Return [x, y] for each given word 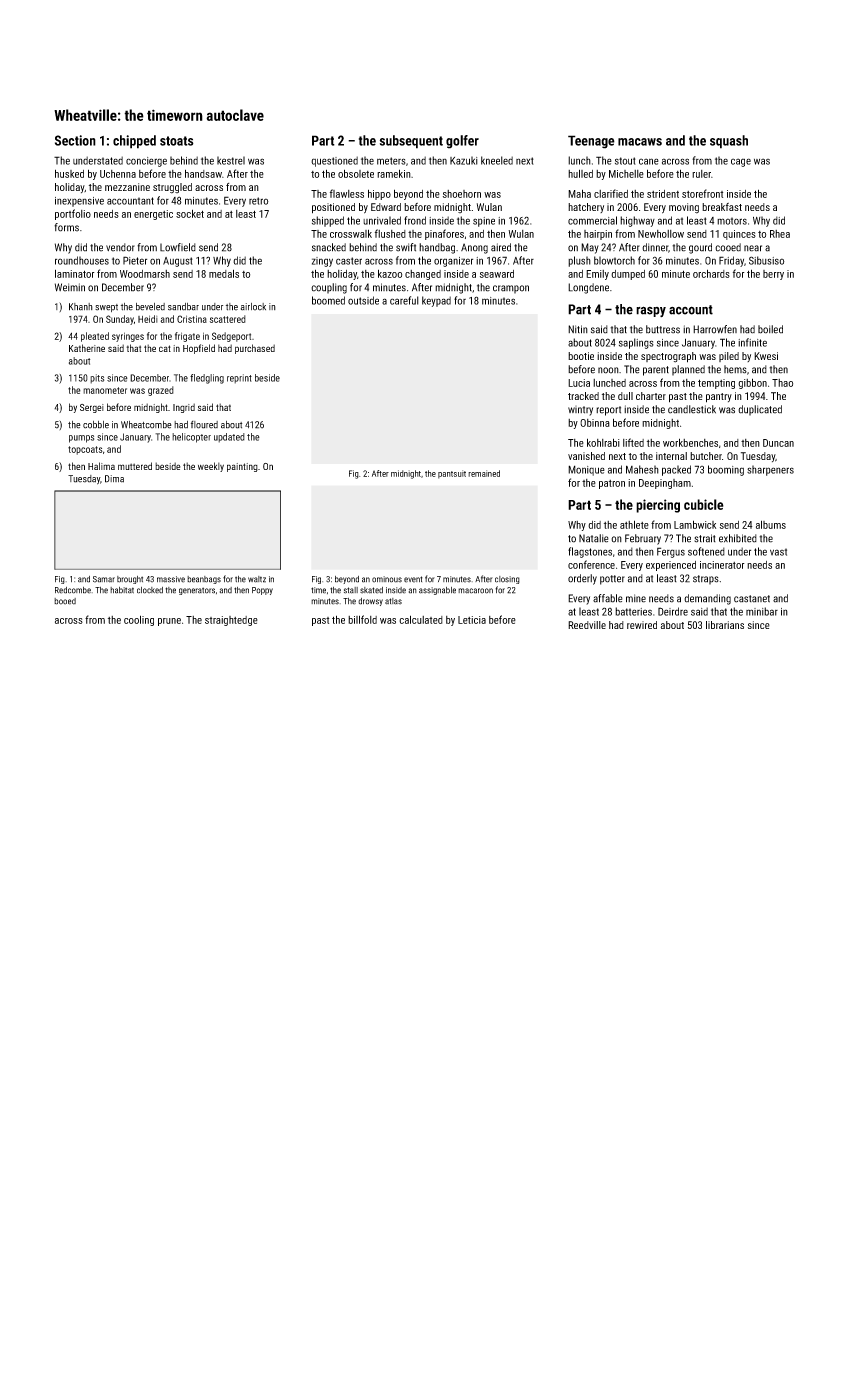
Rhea [780, 234]
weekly [211, 467]
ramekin [394, 173]
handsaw [203, 173]
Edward [386, 207]
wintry [580, 411]
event [413, 579]
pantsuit [452, 474]
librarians [725, 625]
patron [612, 484]
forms [66, 227]
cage [741, 162]
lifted [633, 442]
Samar [104, 579]
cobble [96, 425]
